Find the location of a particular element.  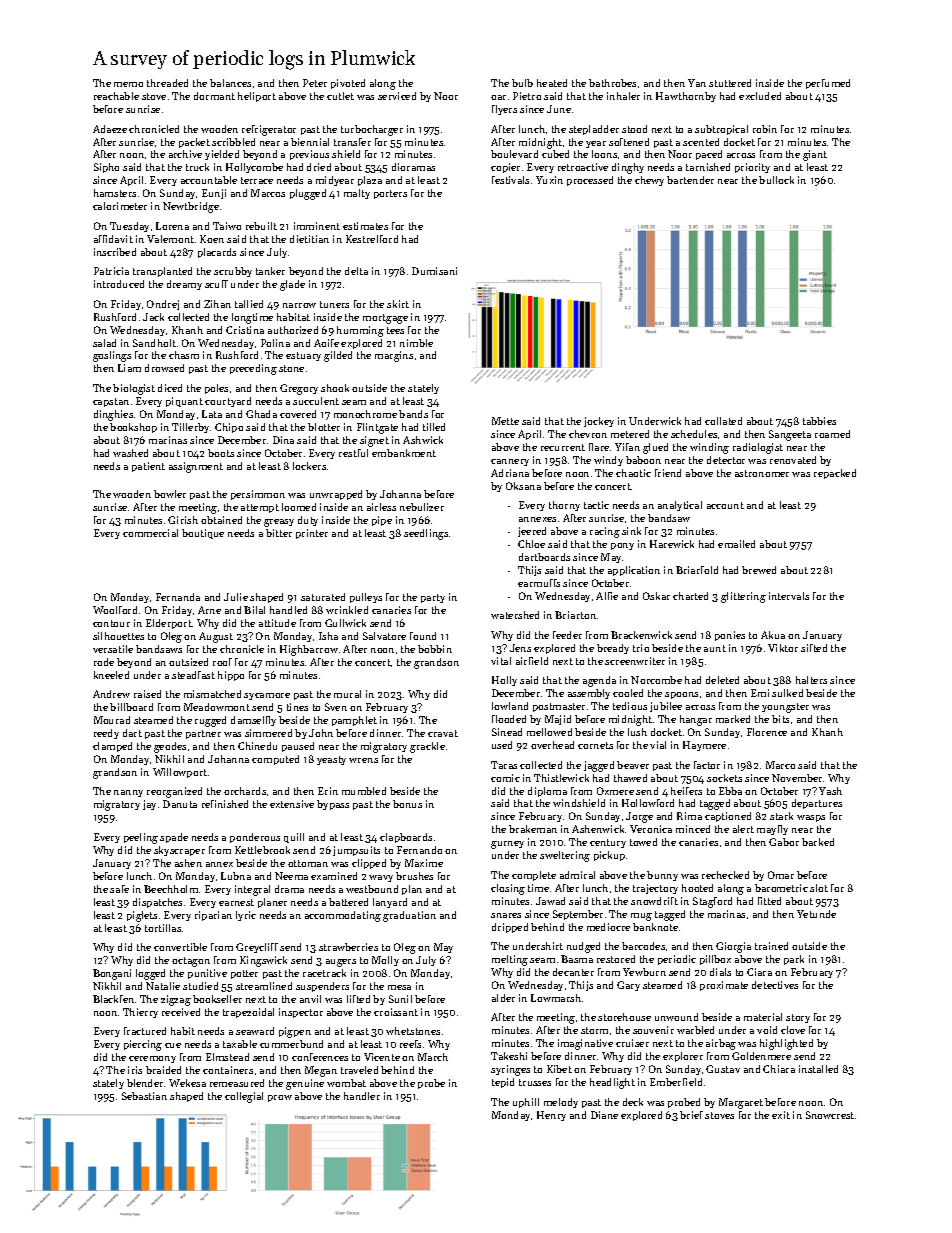

Giorgia is located at coordinates (733, 947).
